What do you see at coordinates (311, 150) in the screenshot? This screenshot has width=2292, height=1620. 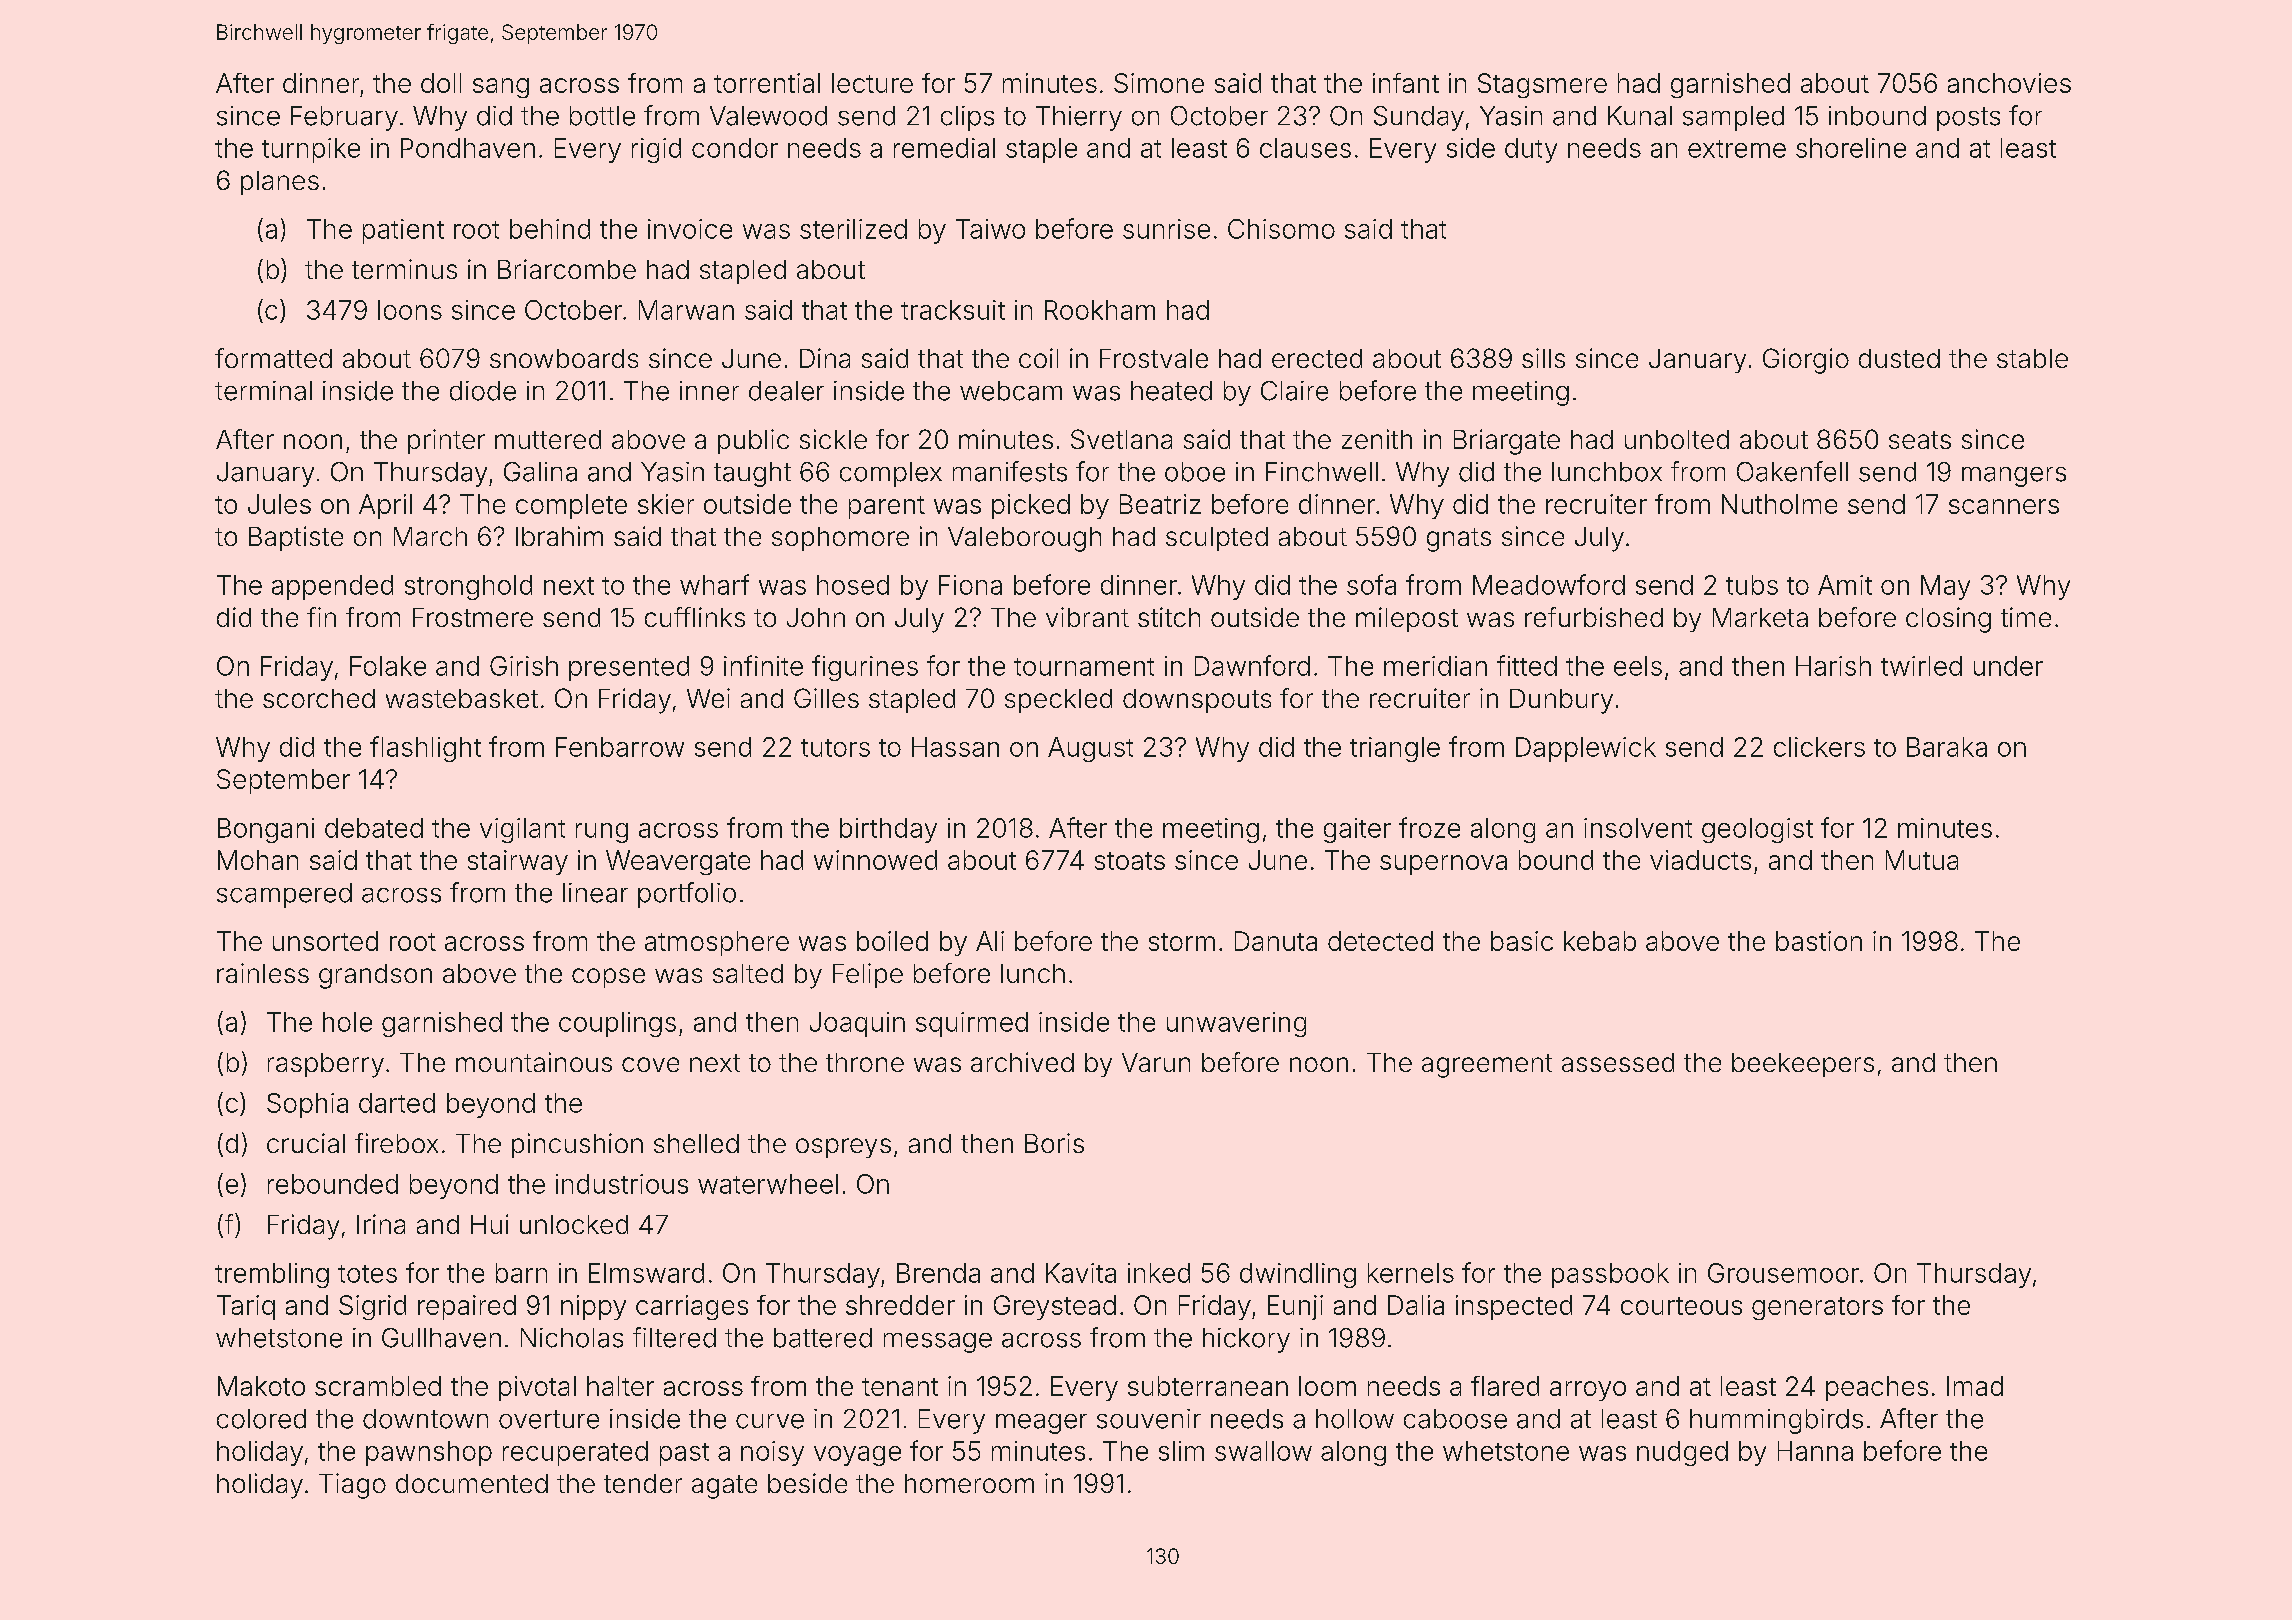 I see `turnpike` at bounding box center [311, 150].
